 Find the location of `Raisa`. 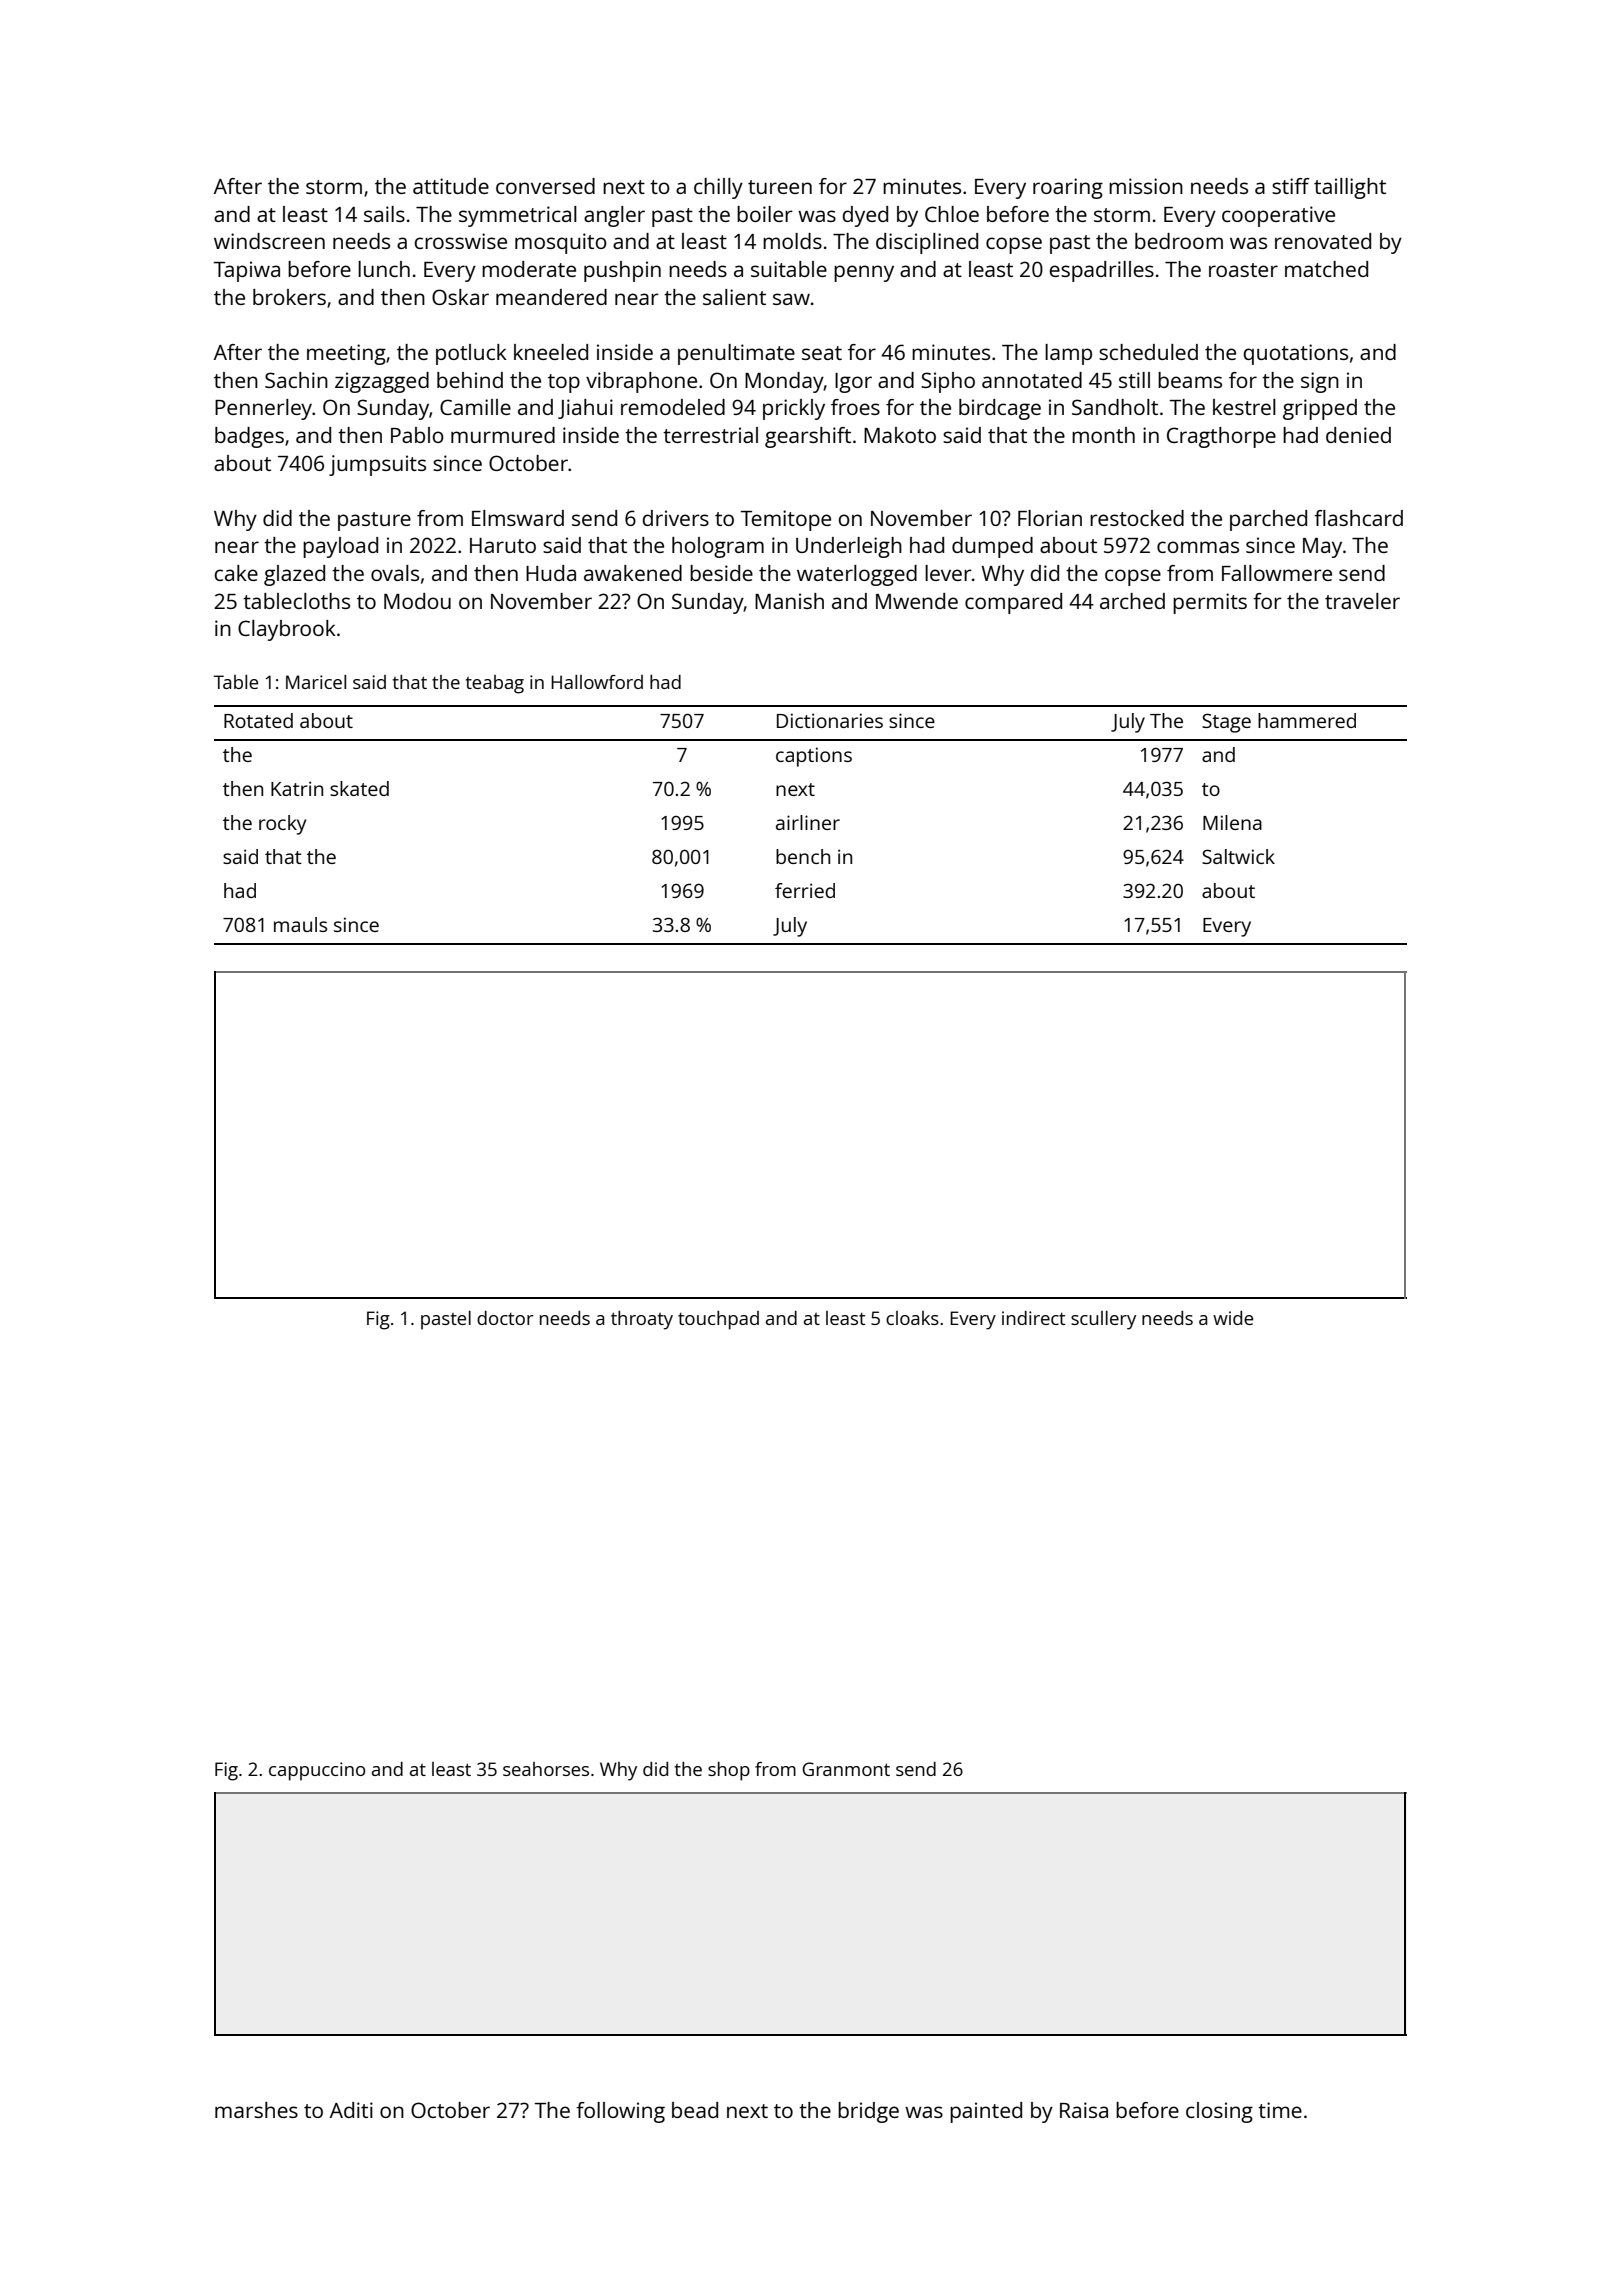

Raisa is located at coordinates (1084, 2110).
